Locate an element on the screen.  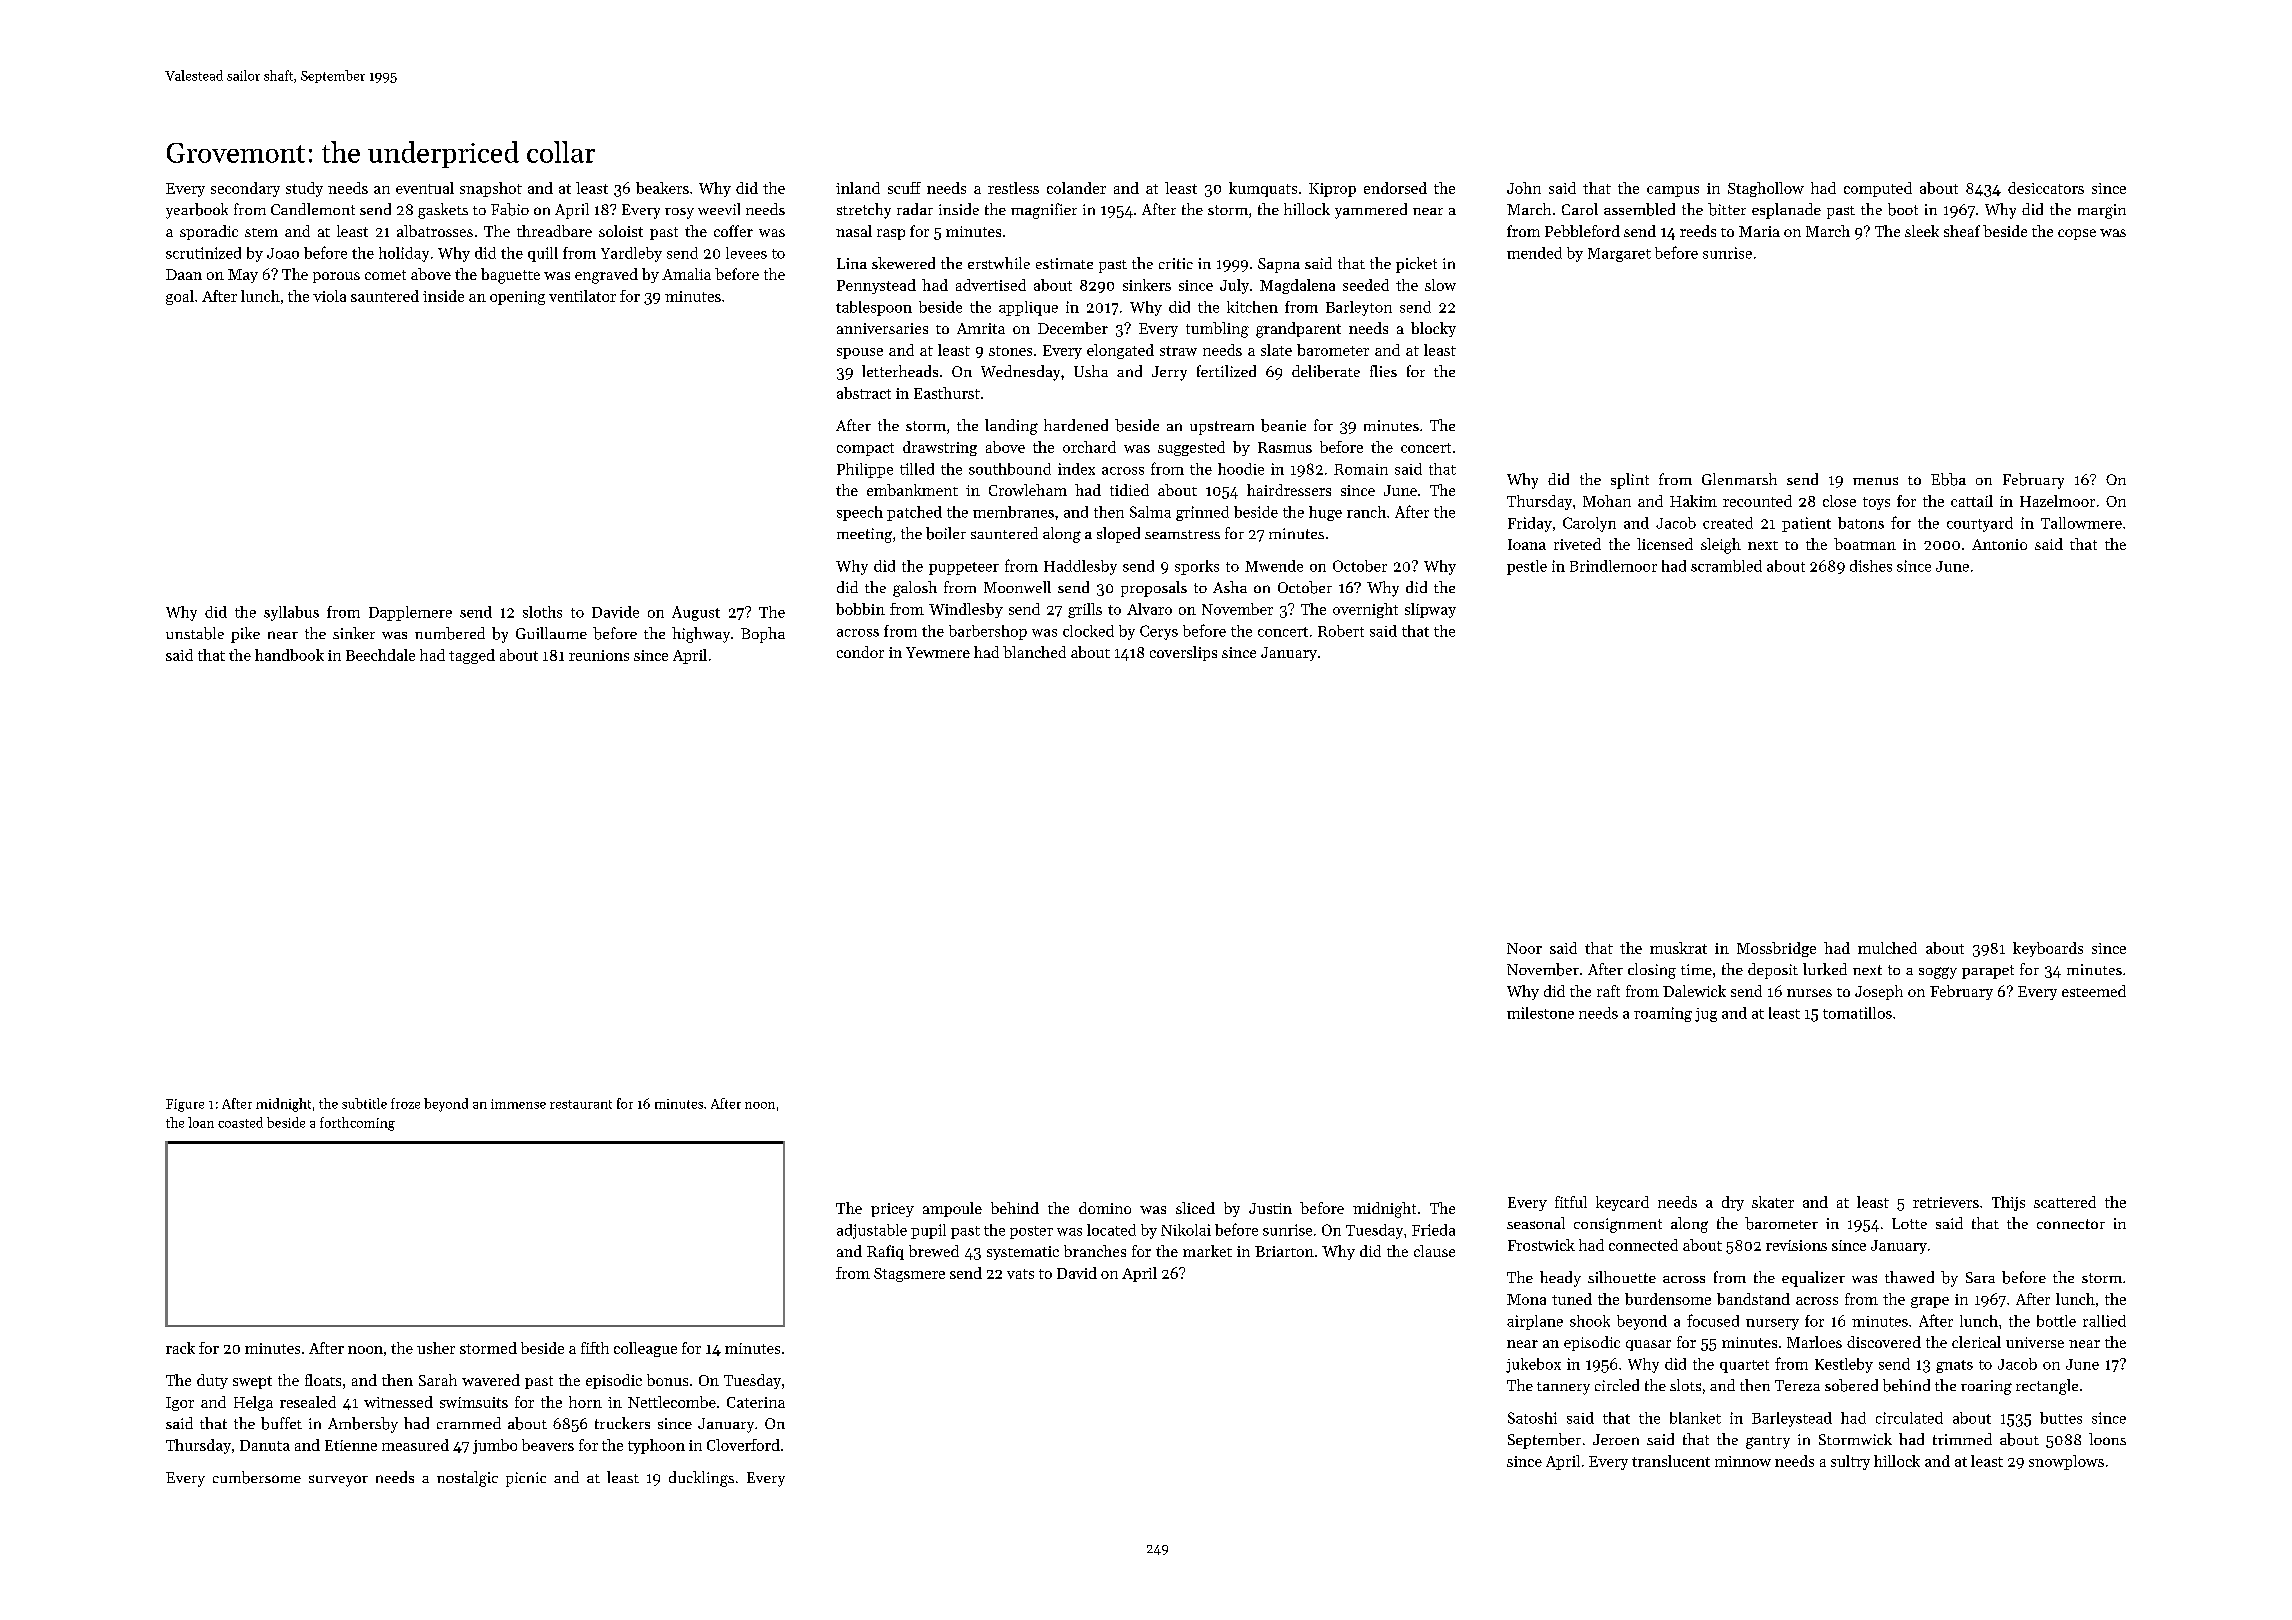
Robert is located at coordinates (1341, 631).
